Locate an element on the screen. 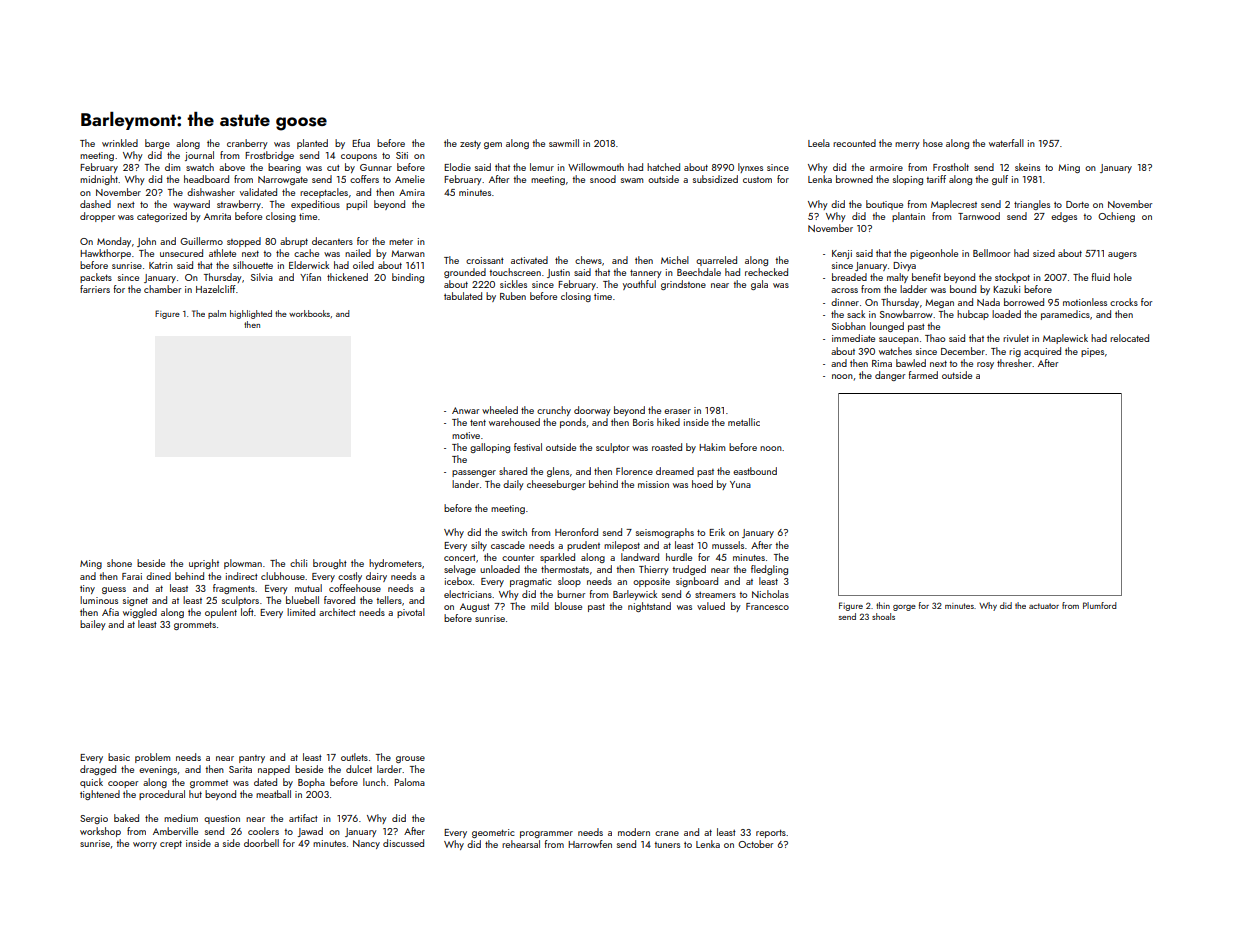  activated is located at coordinates (529, 260).
